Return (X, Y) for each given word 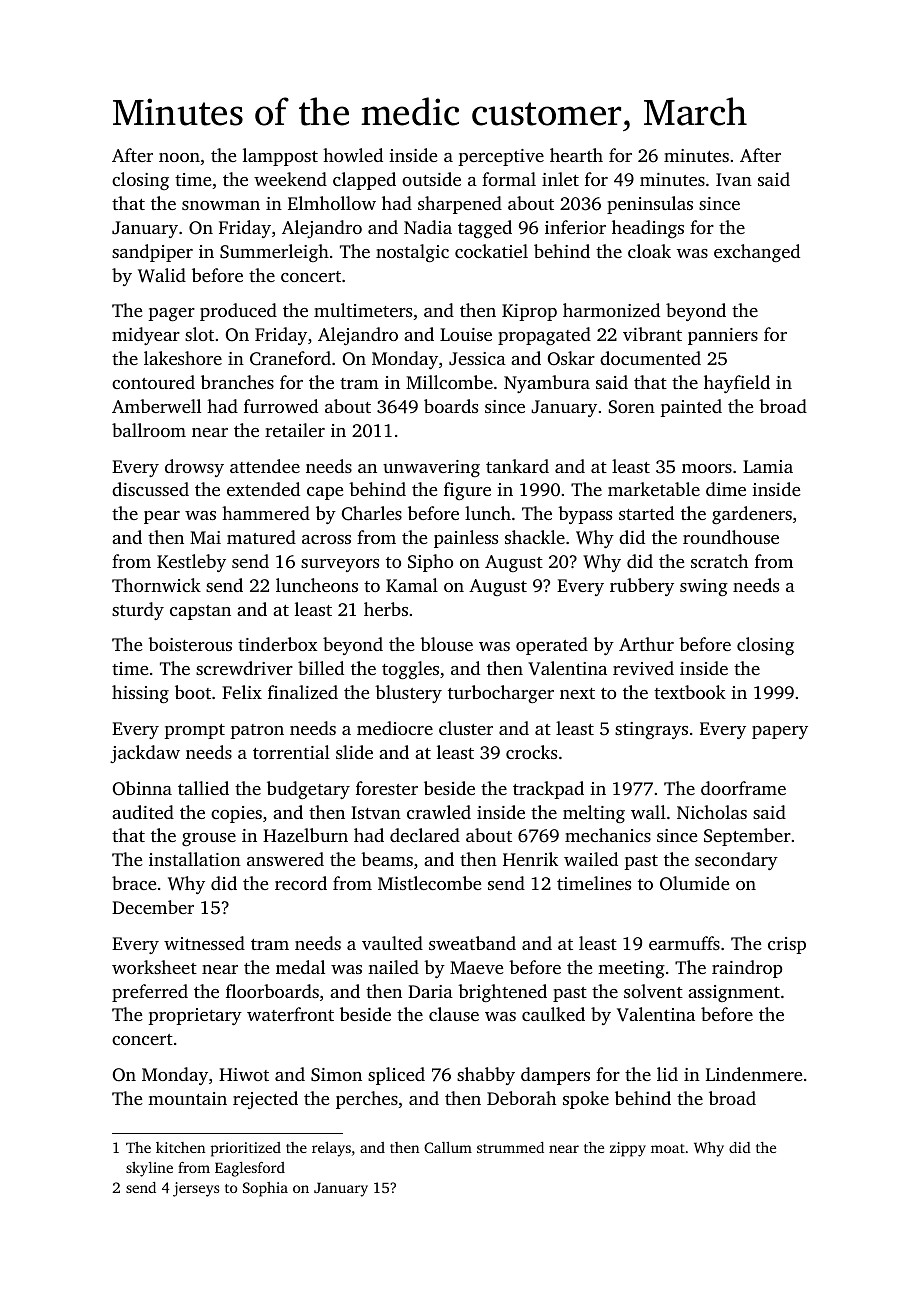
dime (726, 489)
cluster (466, 728)
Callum (448, 1147)
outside (431, 179)
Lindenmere (754, 1074)
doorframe (743, 788)
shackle (535, 537)
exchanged (757, 253)
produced (238, 312)
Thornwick (156, 585)
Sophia (265, 1189)
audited (143, 812)
